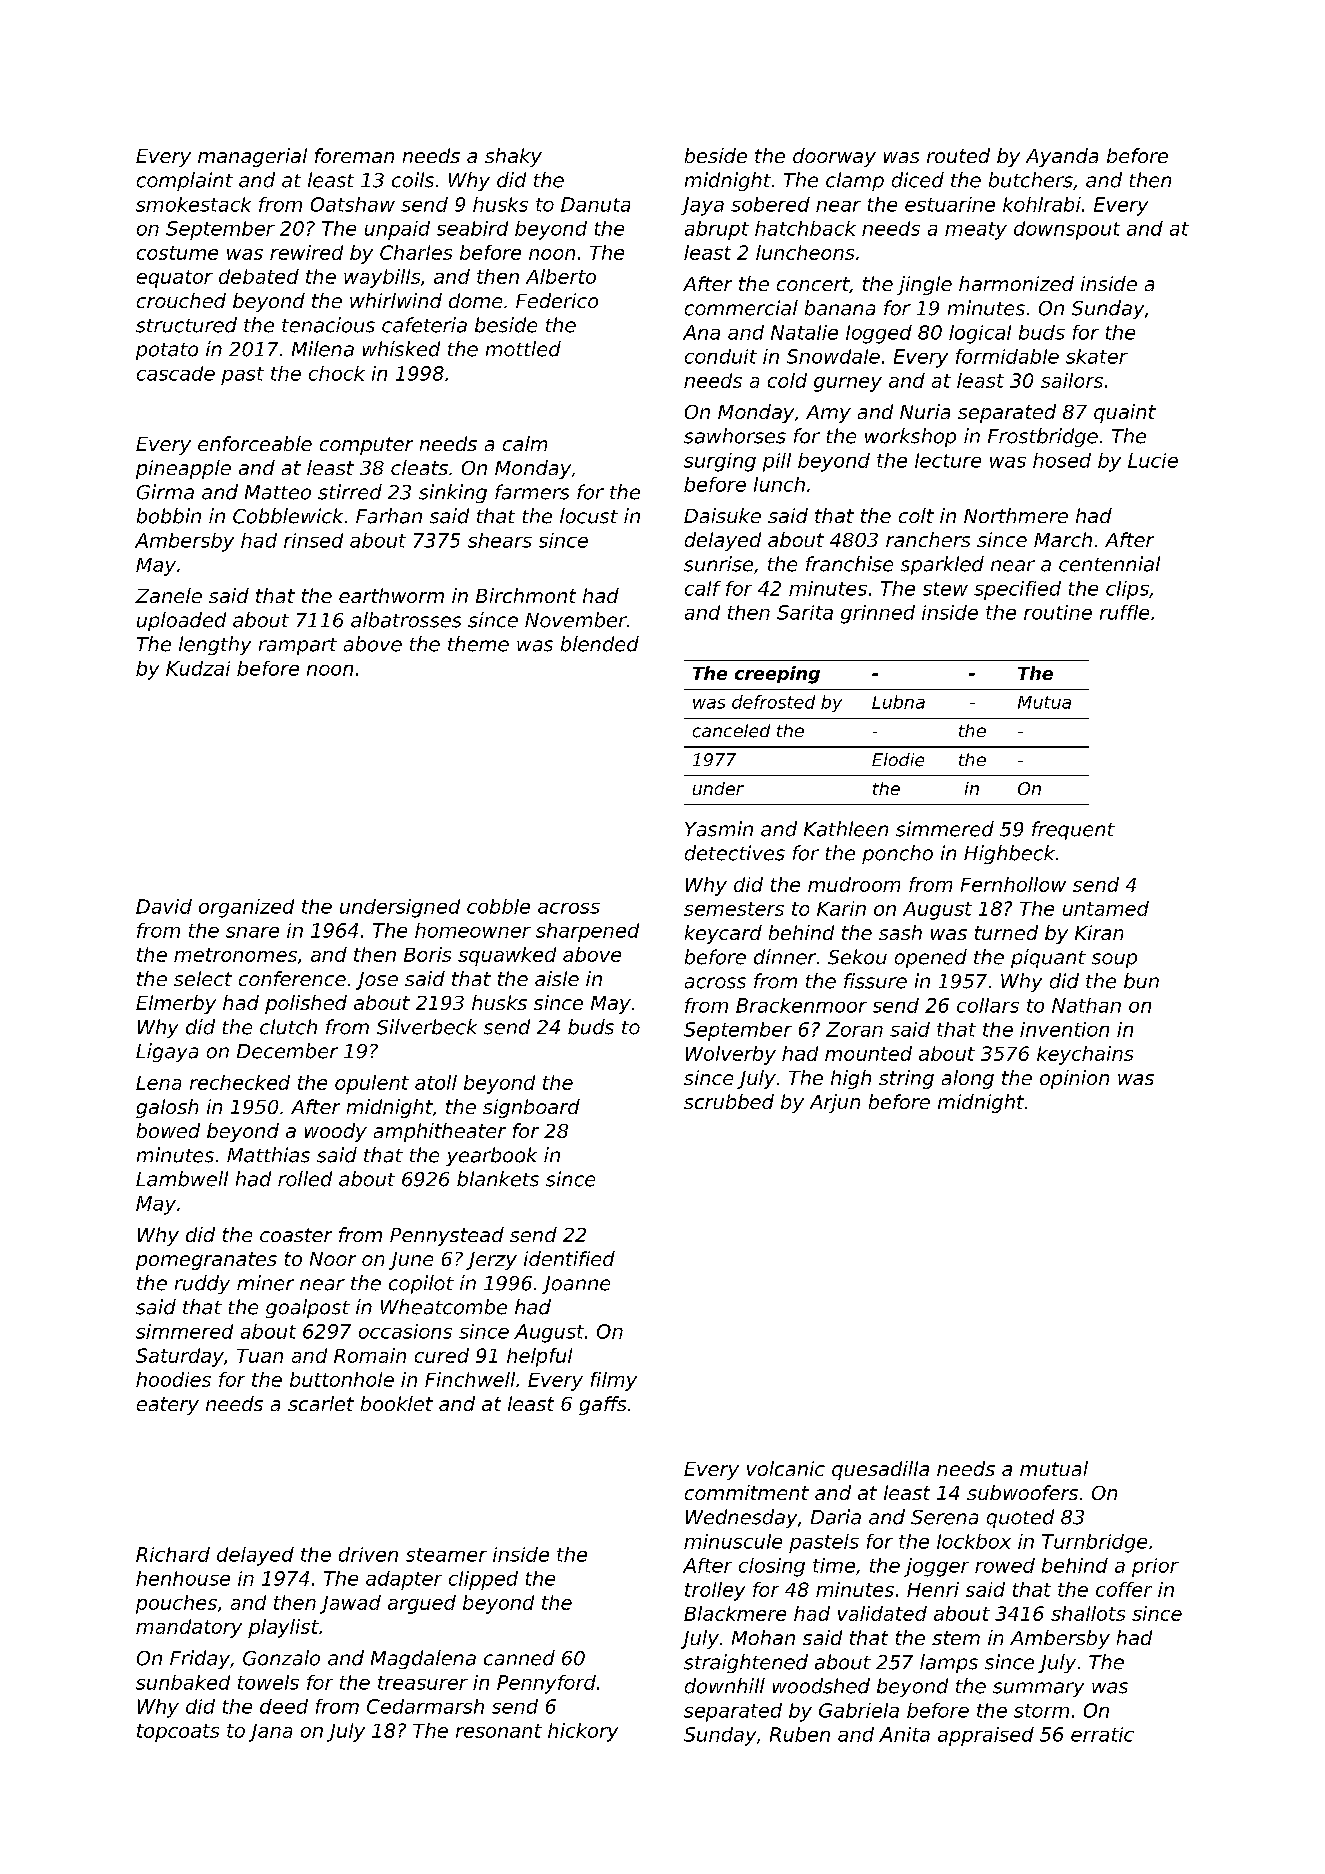 The image size is (1325, 1874). I want to click on routed, so click(958, 155).
